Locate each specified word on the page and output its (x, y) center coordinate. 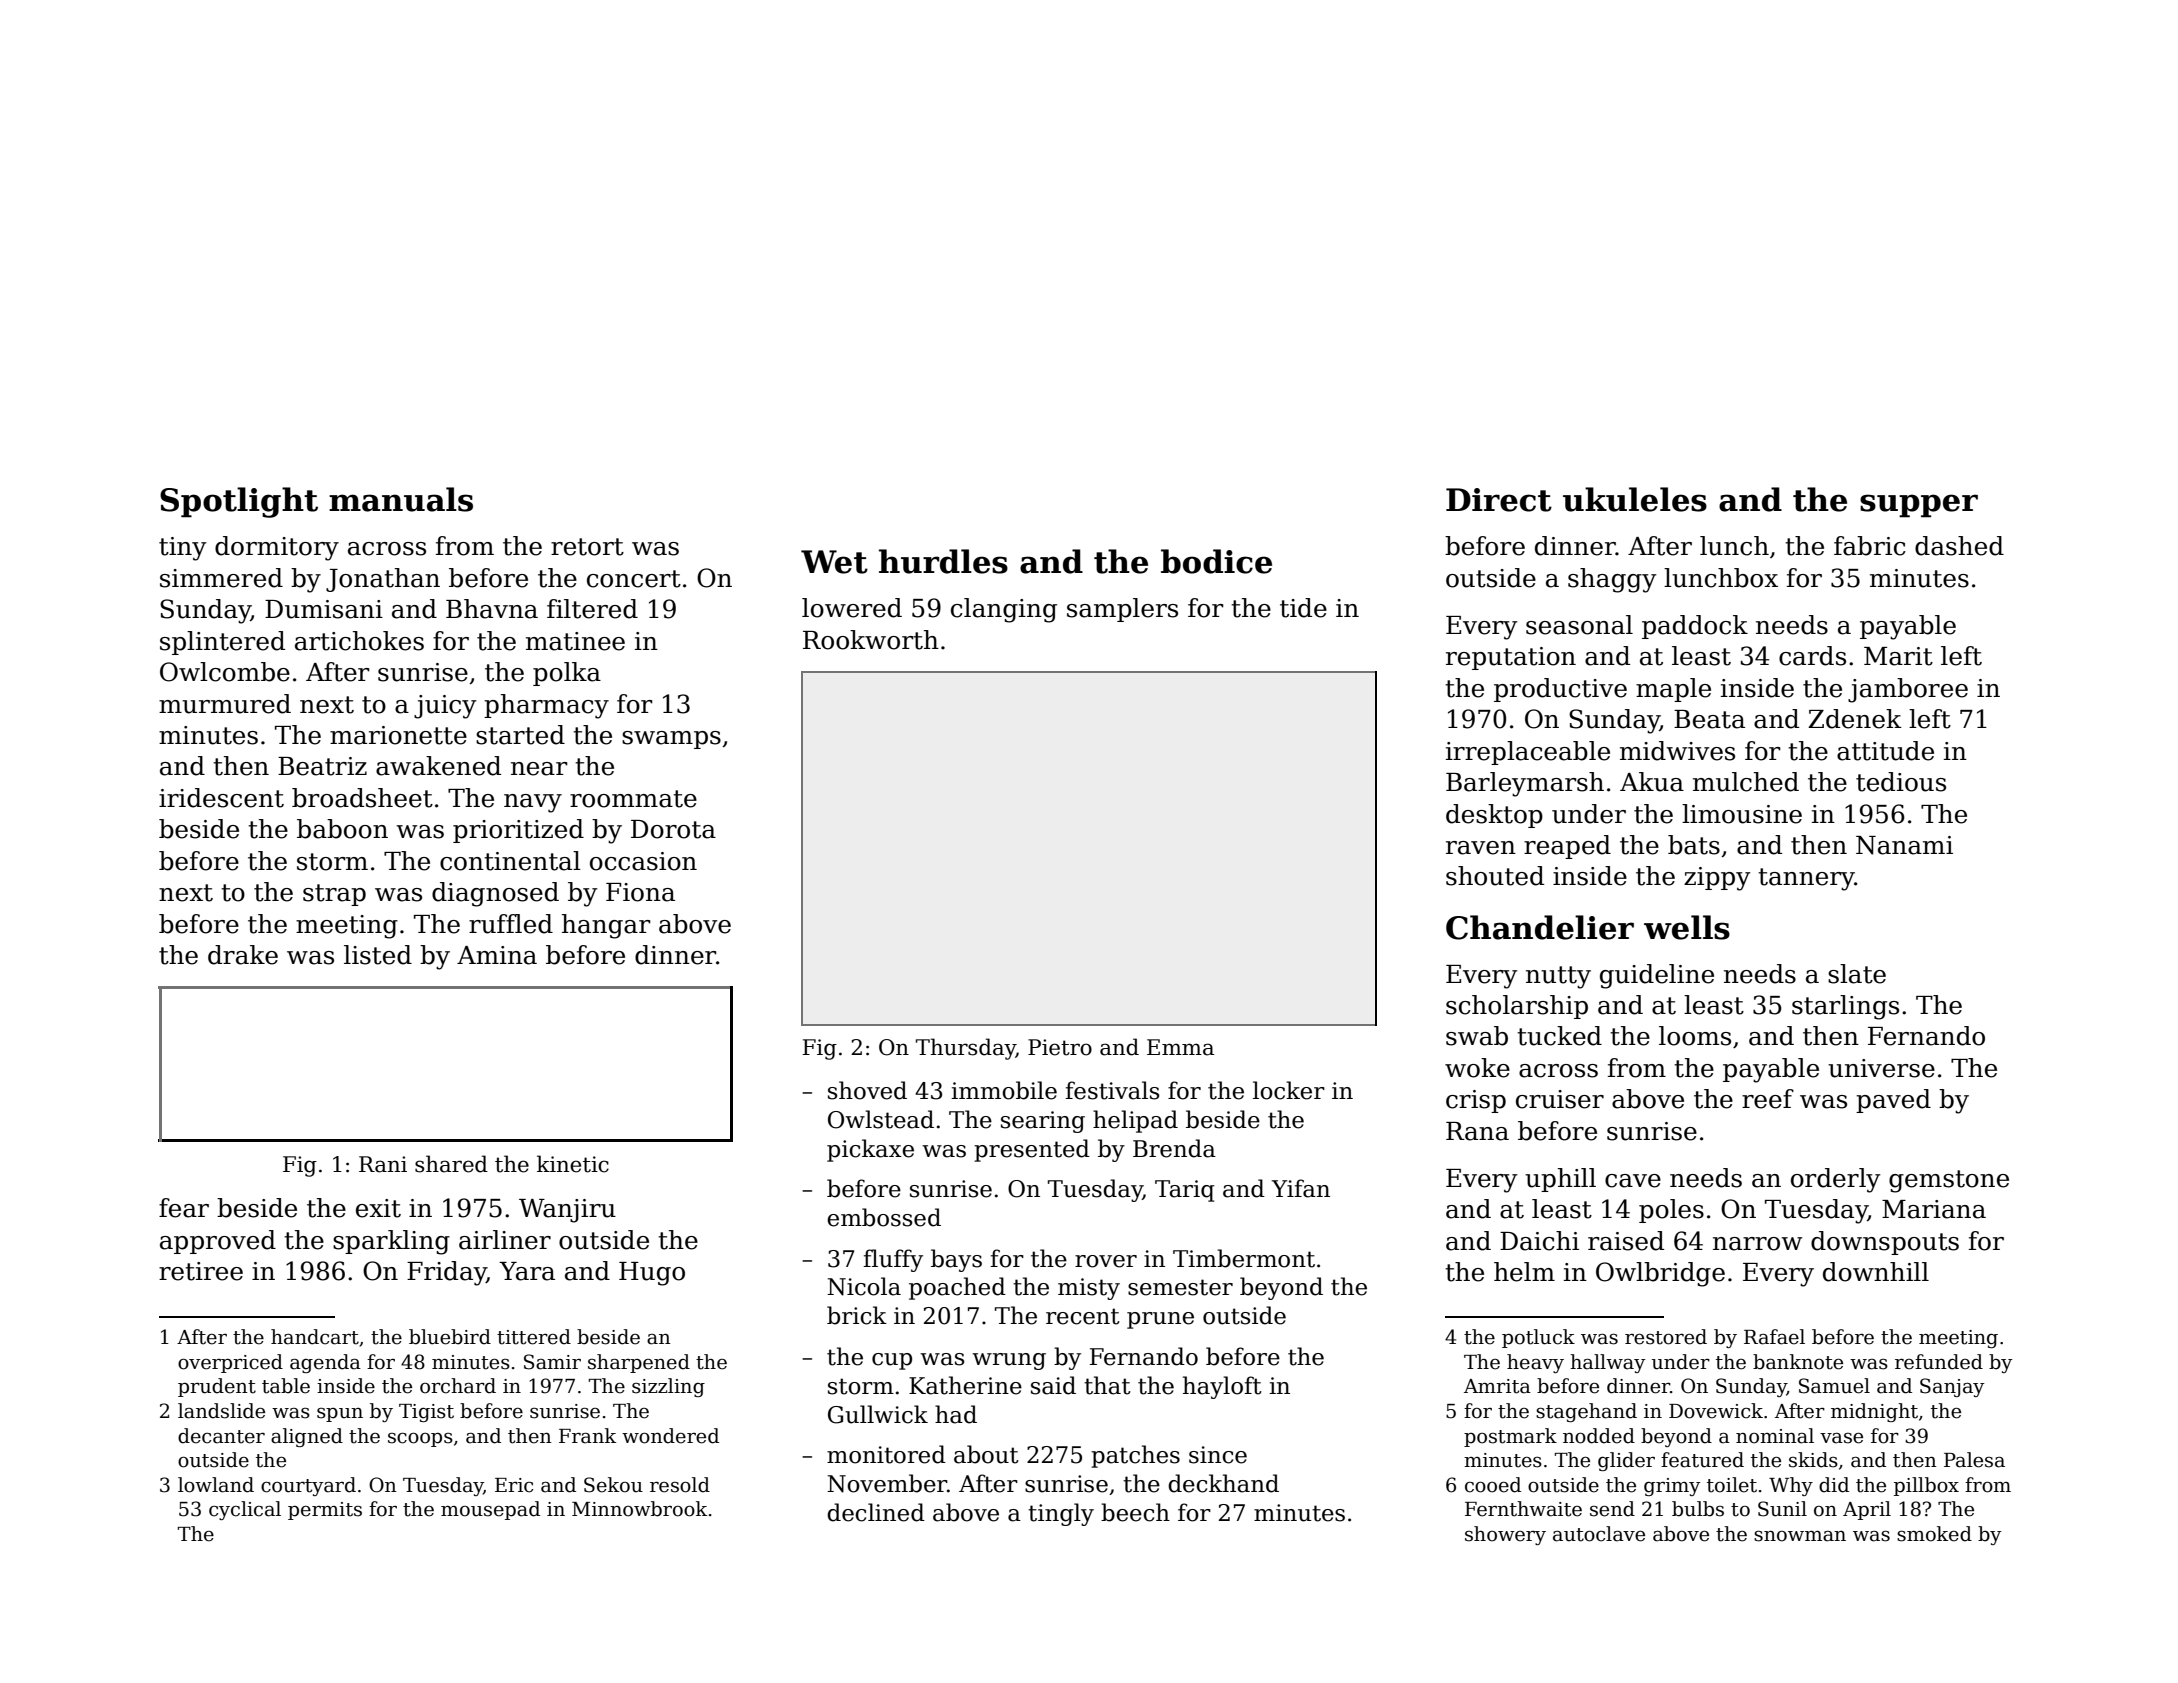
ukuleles (1635, 499)
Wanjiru (567, 1211)
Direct (1499, 500)
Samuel (1834, 1386)
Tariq (1184, 1191)
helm (1524, 1272)
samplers (1122, 610)
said (1053, 1385)
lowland (216, 1485)
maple (1673, 690)
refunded (1939, 1362)
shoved (867, 1090)
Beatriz (322, 766)
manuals (401, 499)
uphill (1560, 1180)
